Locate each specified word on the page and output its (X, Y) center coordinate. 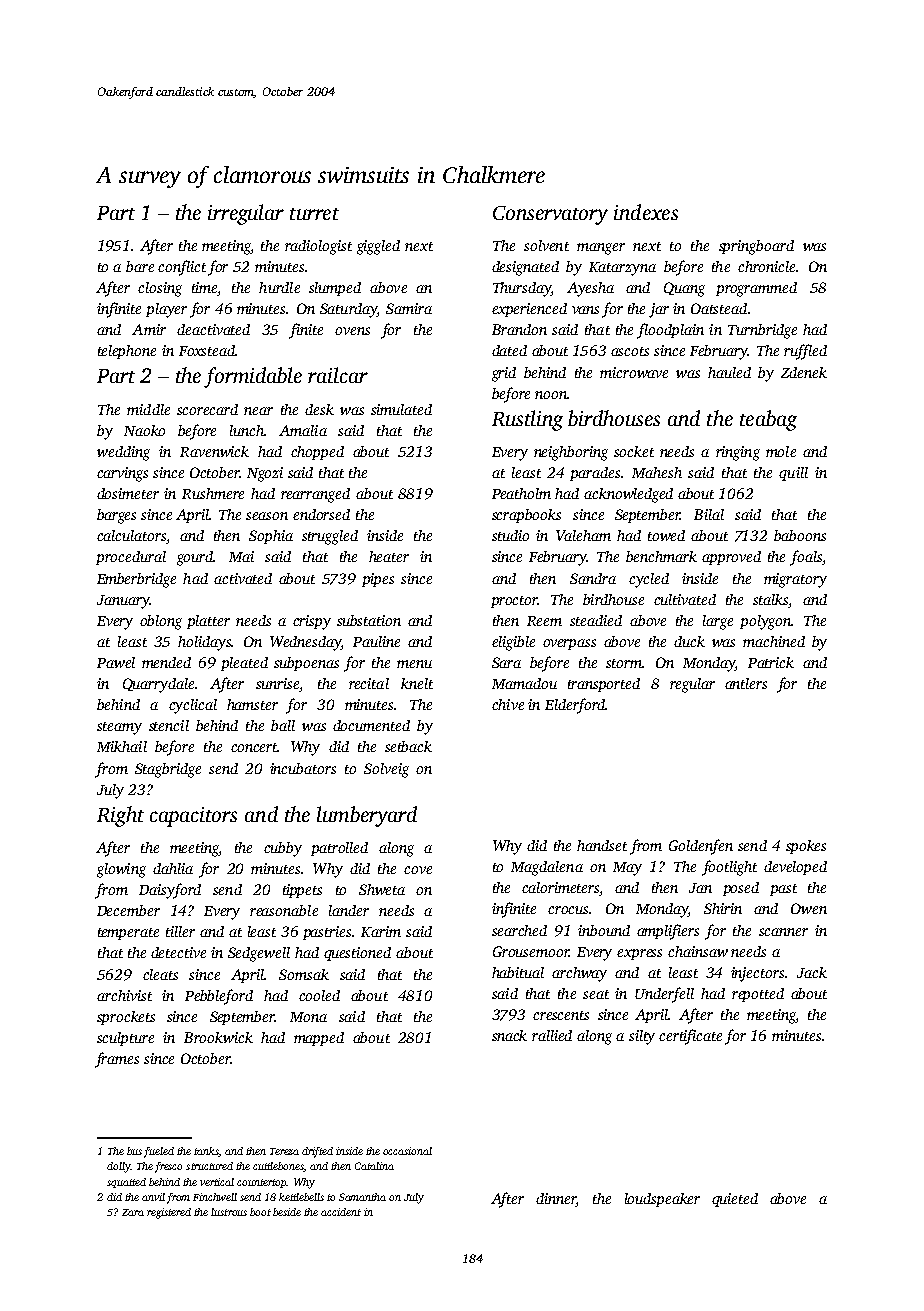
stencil (169, 725)
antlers (746, 683)
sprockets (126, 1018)
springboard (756, 247)
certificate (690, 1037)
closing (160, 289)
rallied (552, 1035)
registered (169, 1213)
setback (408, 746)
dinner (556, 1200)
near (258, 411)
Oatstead (719, 308)
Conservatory (550, 215)
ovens (352, 331)
